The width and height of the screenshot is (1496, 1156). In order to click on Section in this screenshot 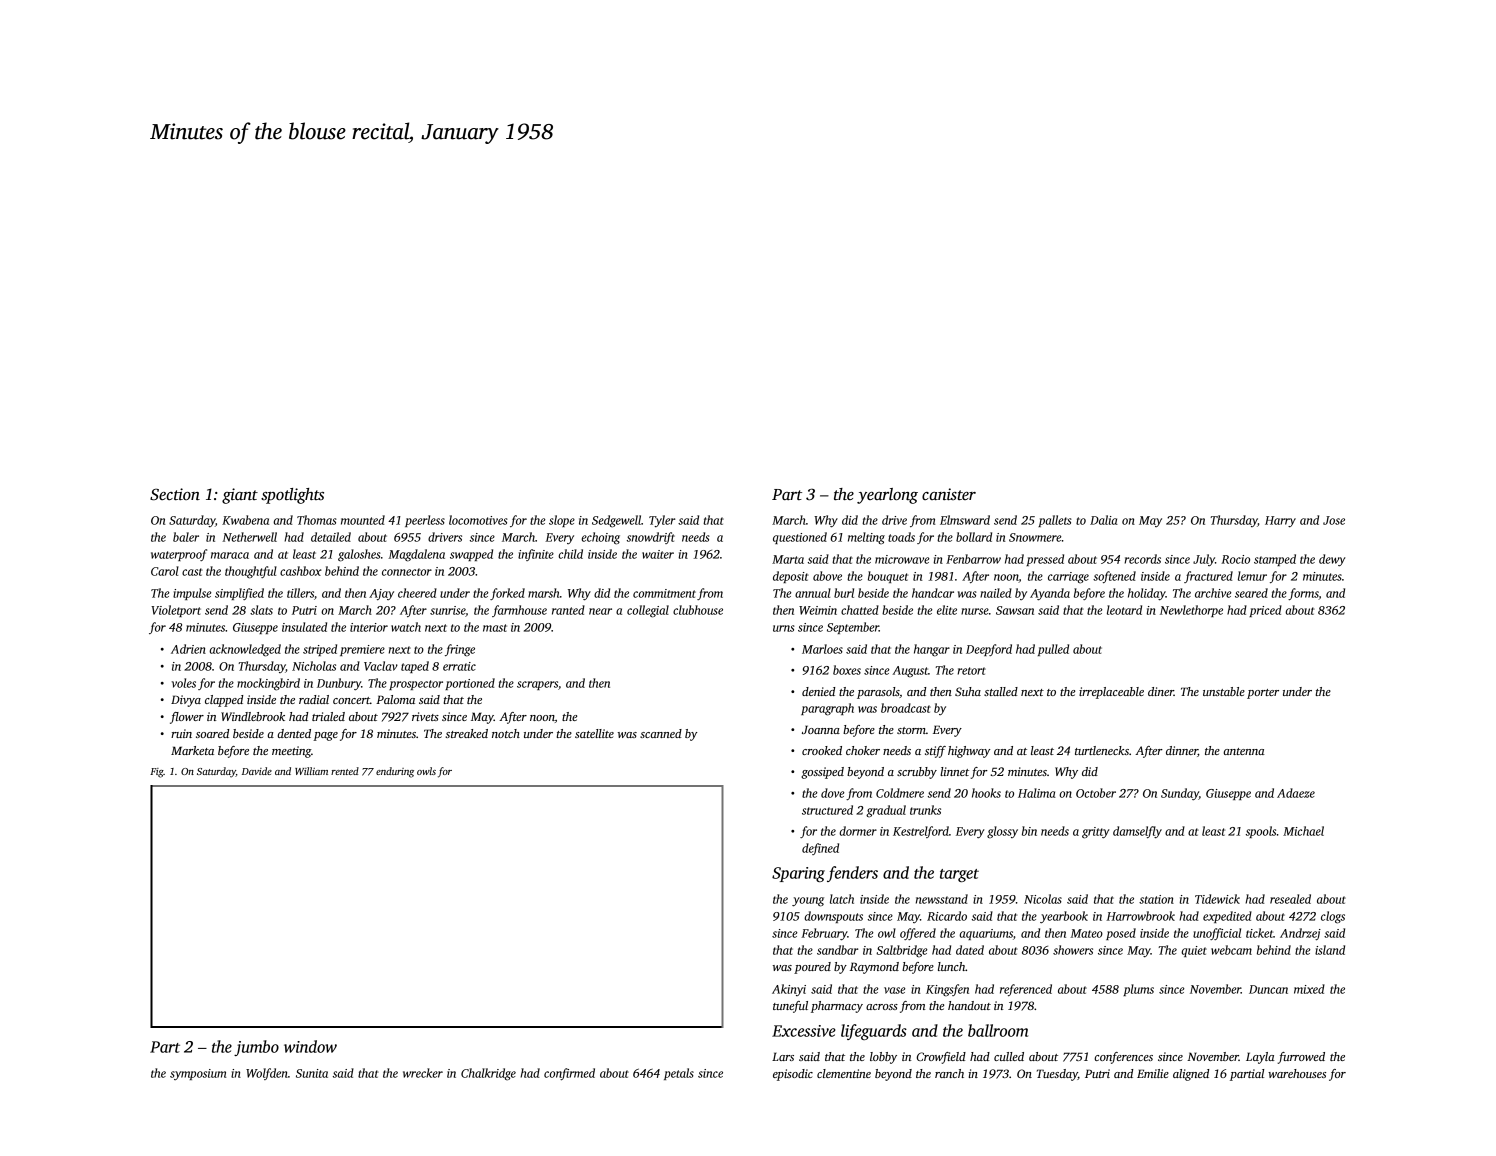, I will do `click(175, 494)`.
